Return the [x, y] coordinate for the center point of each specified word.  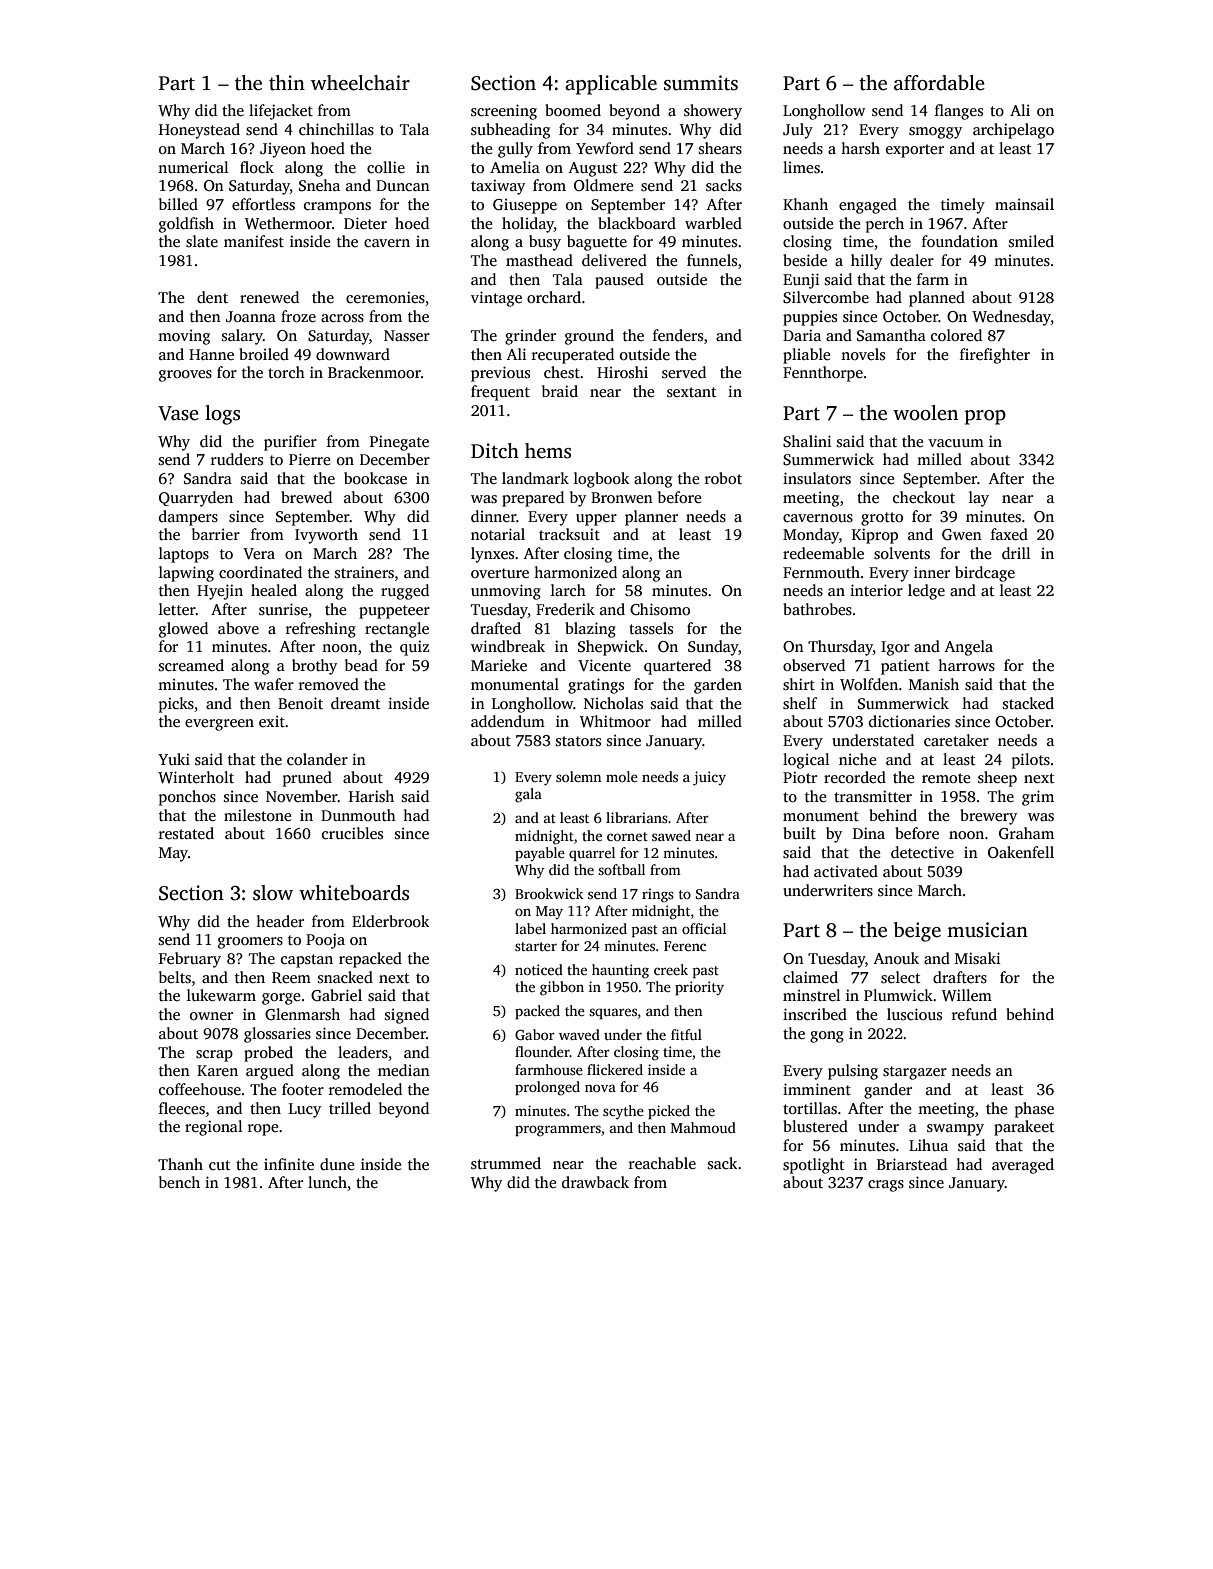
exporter [915, 151]
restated [186, 833]
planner [651, 518]
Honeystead [199, 131]
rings [658, 895]
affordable [939, 83]
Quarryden [196, 499]
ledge [926, 592]
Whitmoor [615, 721]
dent [212, 297]
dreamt [355, 703]
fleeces [182, 1108]
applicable [611, 85]
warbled [713, 223]
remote [946, 778]
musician [987, 930]
